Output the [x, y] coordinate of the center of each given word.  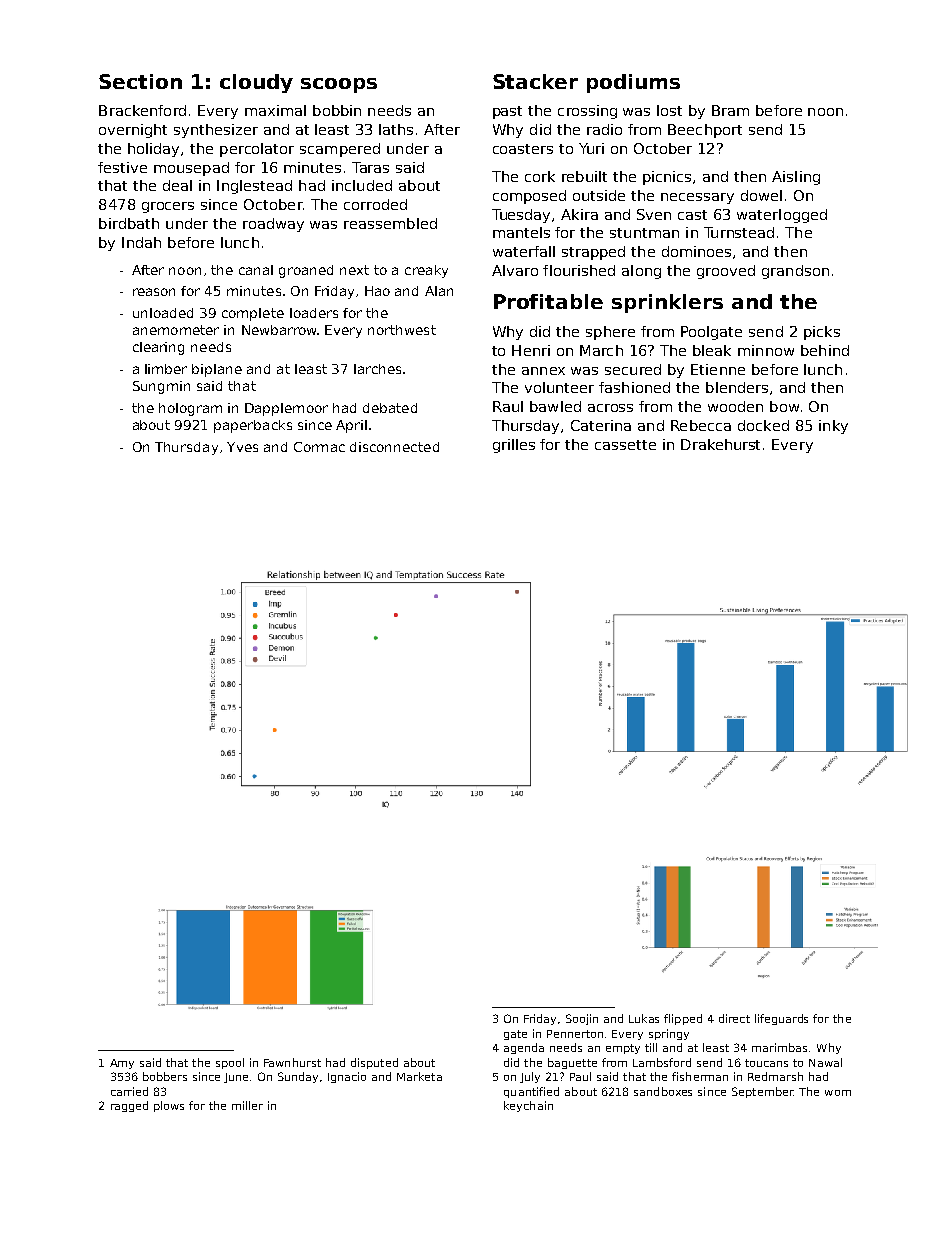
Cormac [319, 447]
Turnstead [739, 232]
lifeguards [781, 1019]
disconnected [394, 447]
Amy [122, 1064]
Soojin [582, 1019]
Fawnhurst [292, 1062]
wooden [735, 406]
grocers [168, 207]
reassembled [390, 223]
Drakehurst [720, 444]
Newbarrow [279, 330]
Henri [531, 350]
